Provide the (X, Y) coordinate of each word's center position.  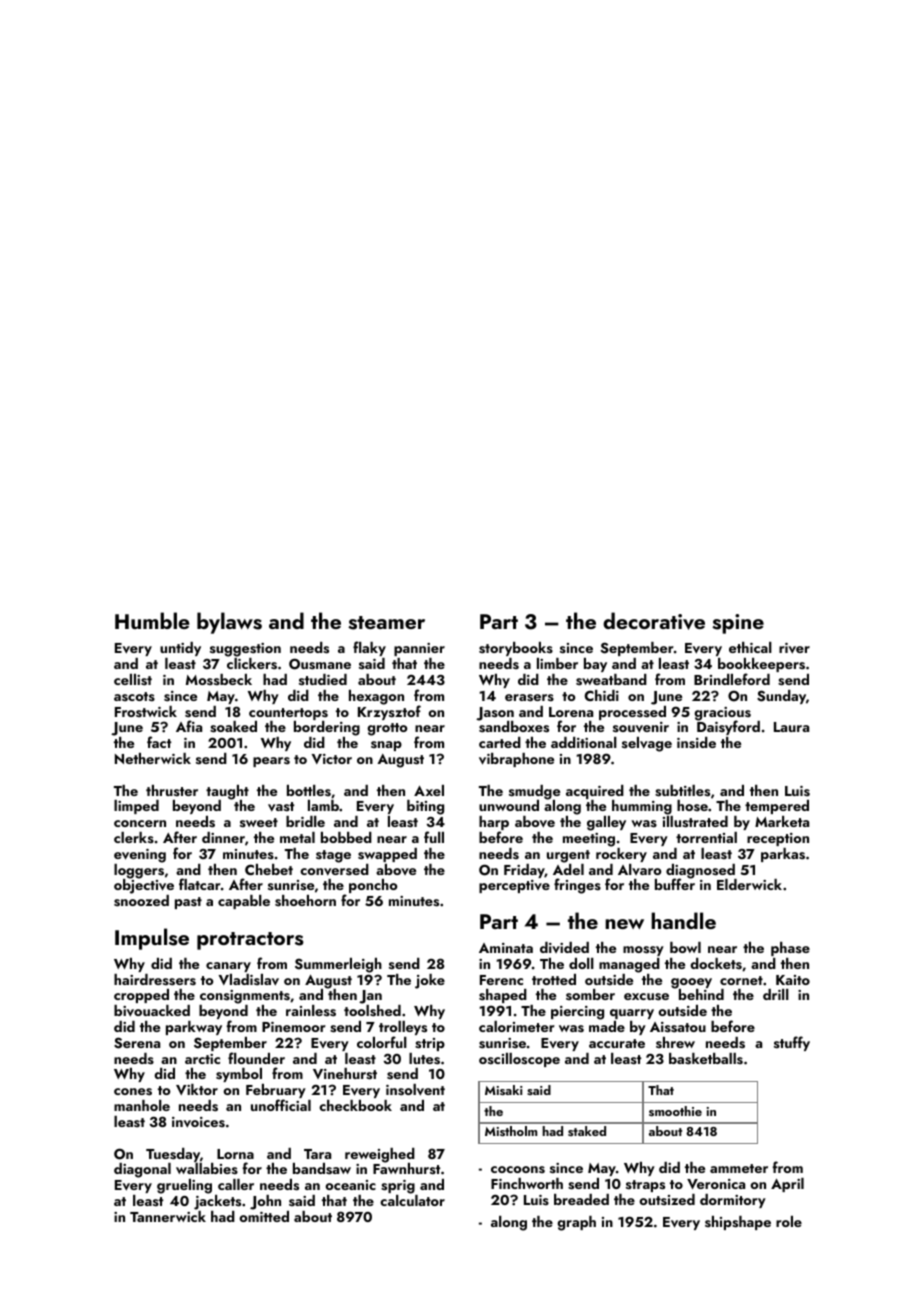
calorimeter (517, 1026)
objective (144, 886)
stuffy (792, 1043)
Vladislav (249, 980)
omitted (264, 1216)
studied (323, 679)
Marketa (782, 821)
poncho (373, 886)
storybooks (516, 649)
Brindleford (732, 679)
